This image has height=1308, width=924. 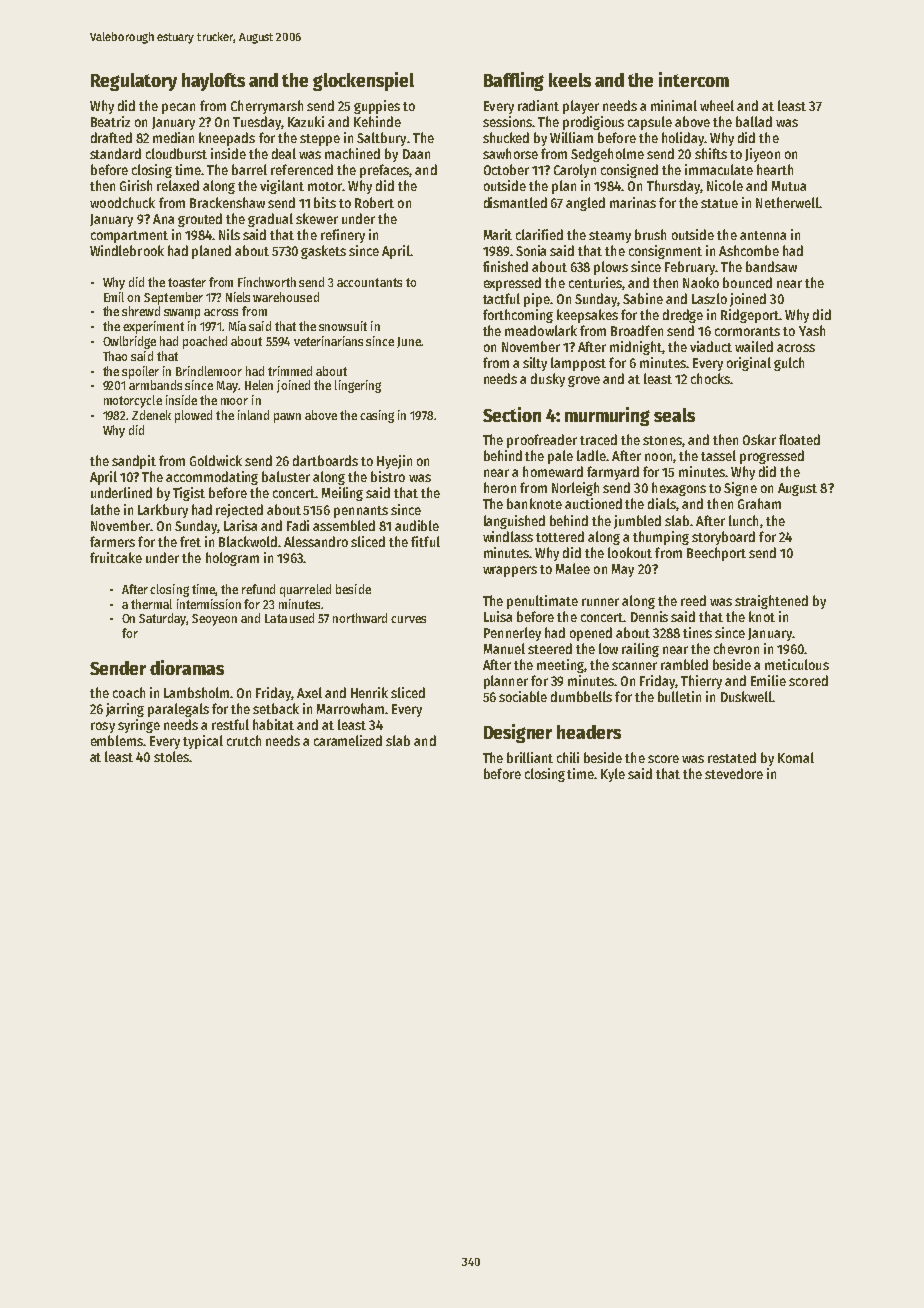 I want to click on reed, so click(x=693, y=600).
